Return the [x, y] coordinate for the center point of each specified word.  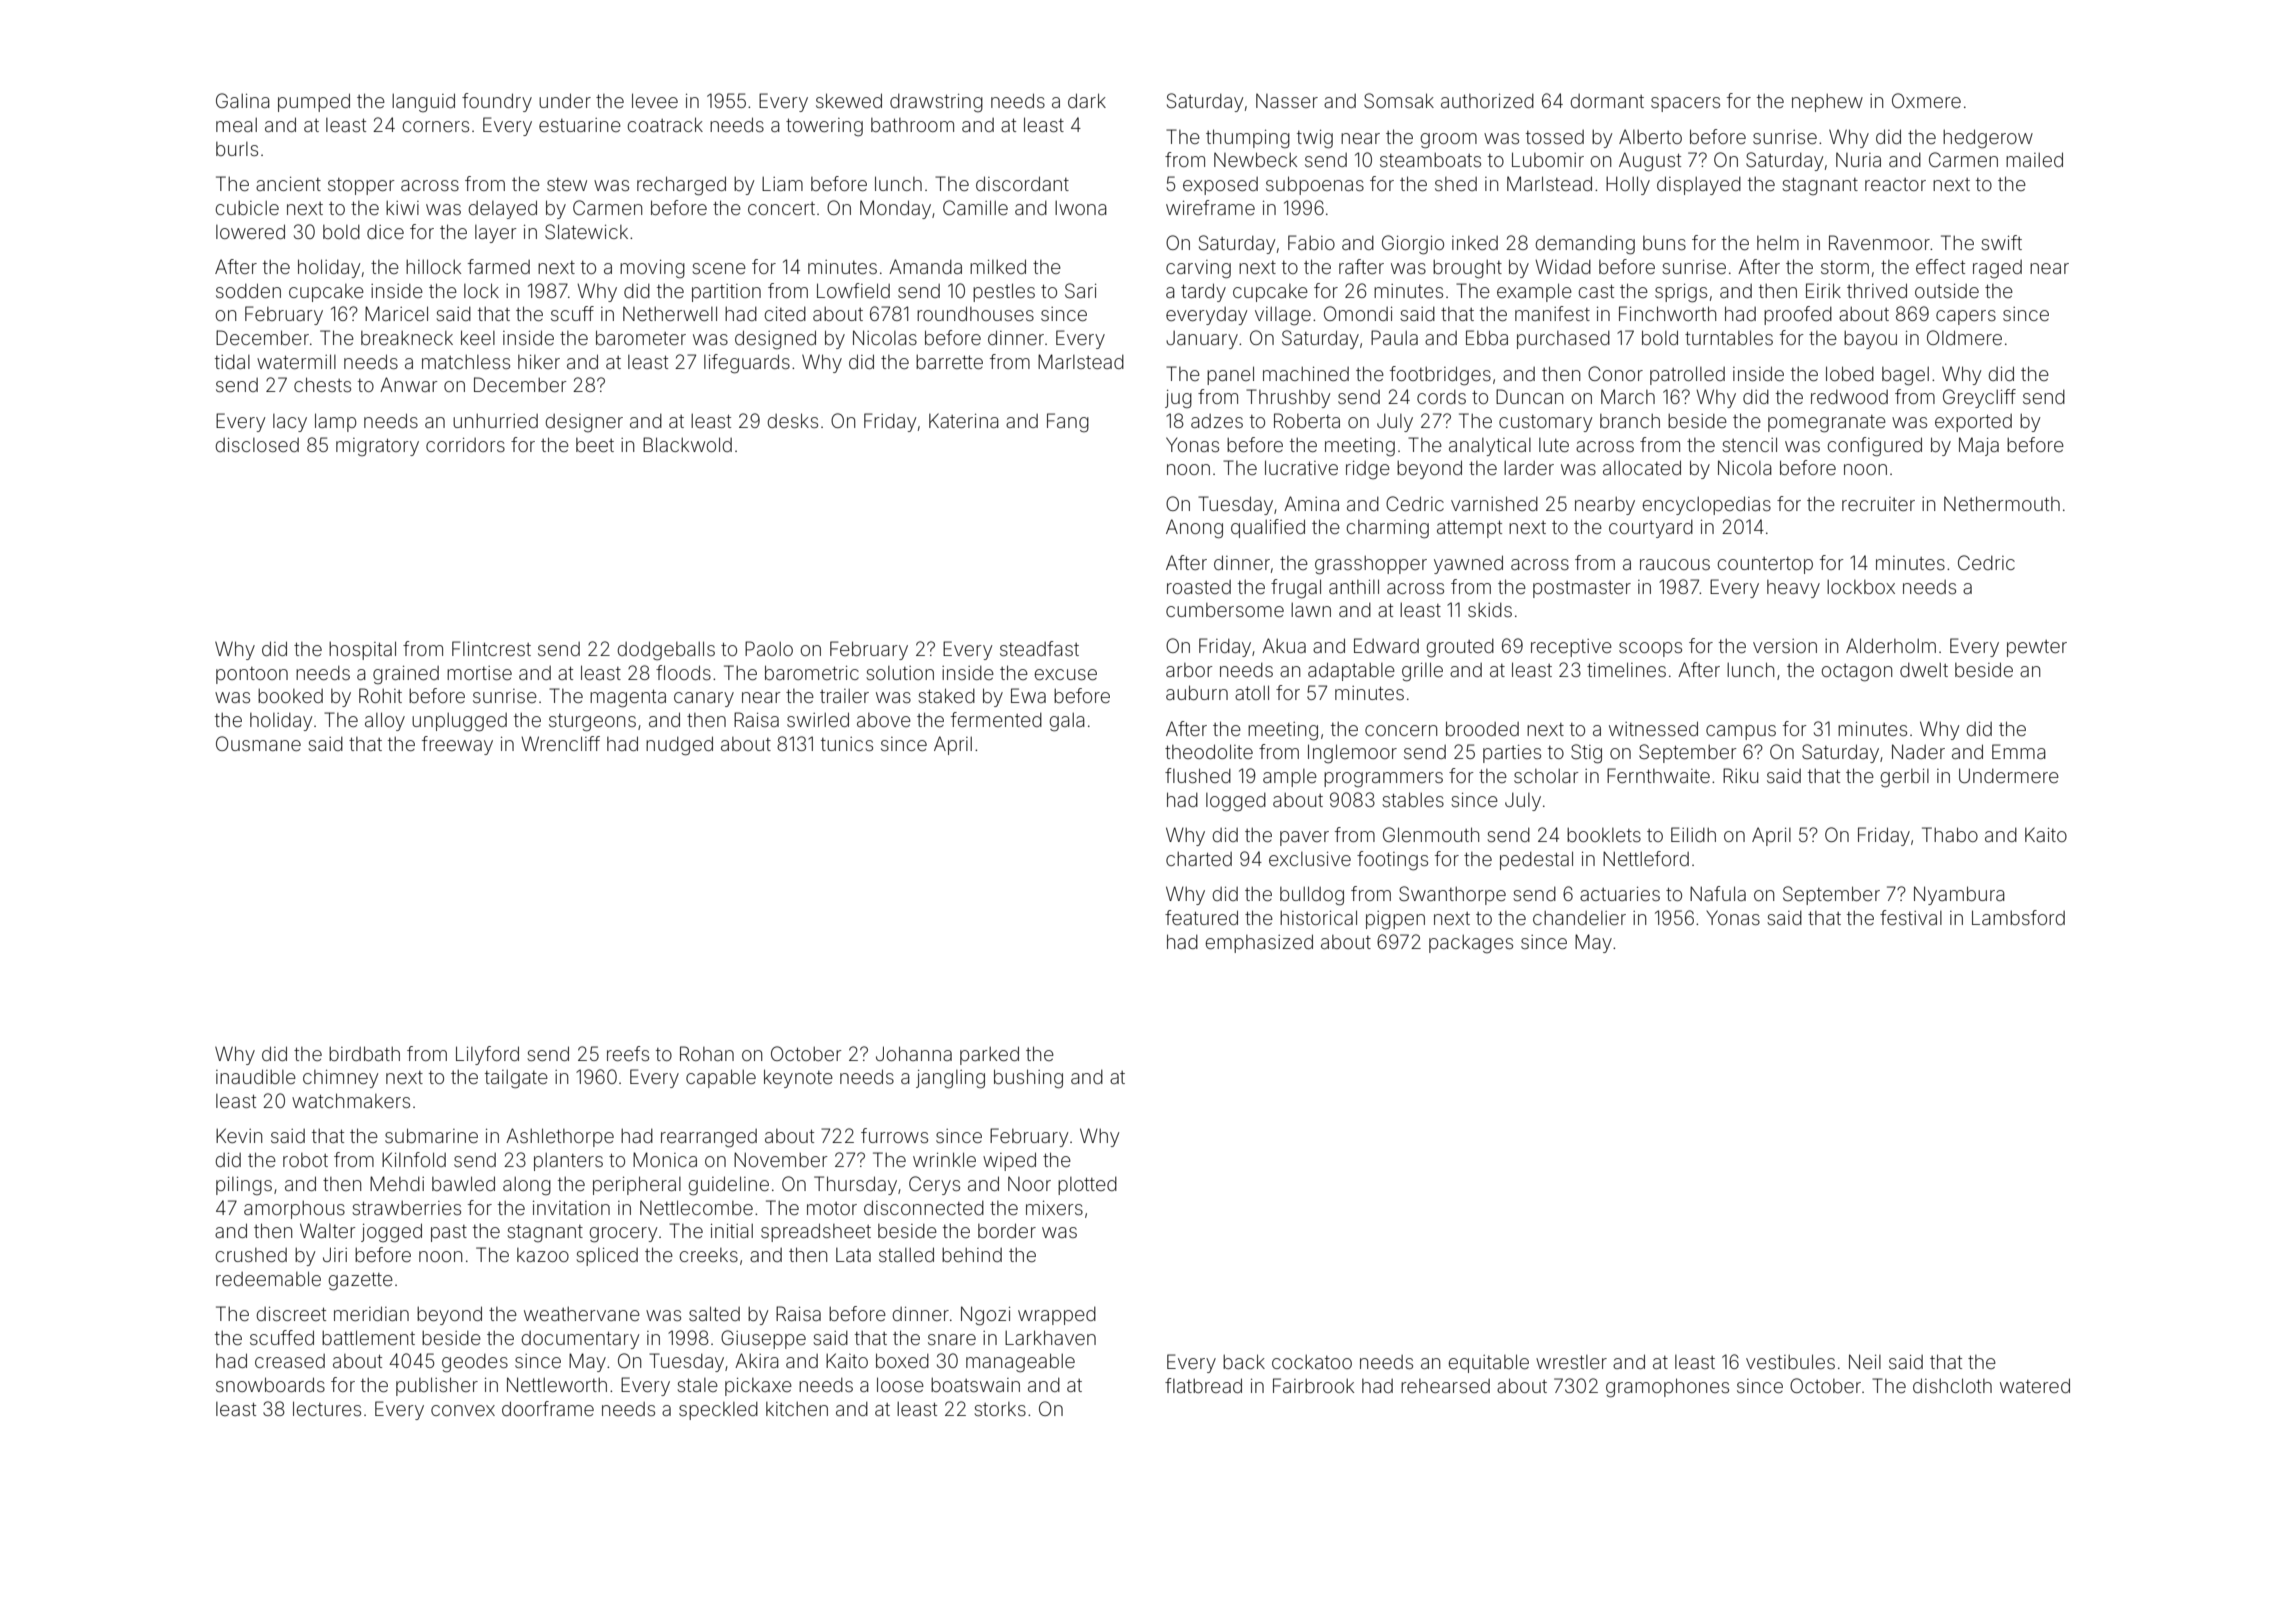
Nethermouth [2002, 503]
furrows [894, 1135]
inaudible [256, 1076]
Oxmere [1926, 100]
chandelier [1579, 918]
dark [1087, 100]
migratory [377, 447]
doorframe [548, 1408]
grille [1422, 672]
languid [423, 103]
